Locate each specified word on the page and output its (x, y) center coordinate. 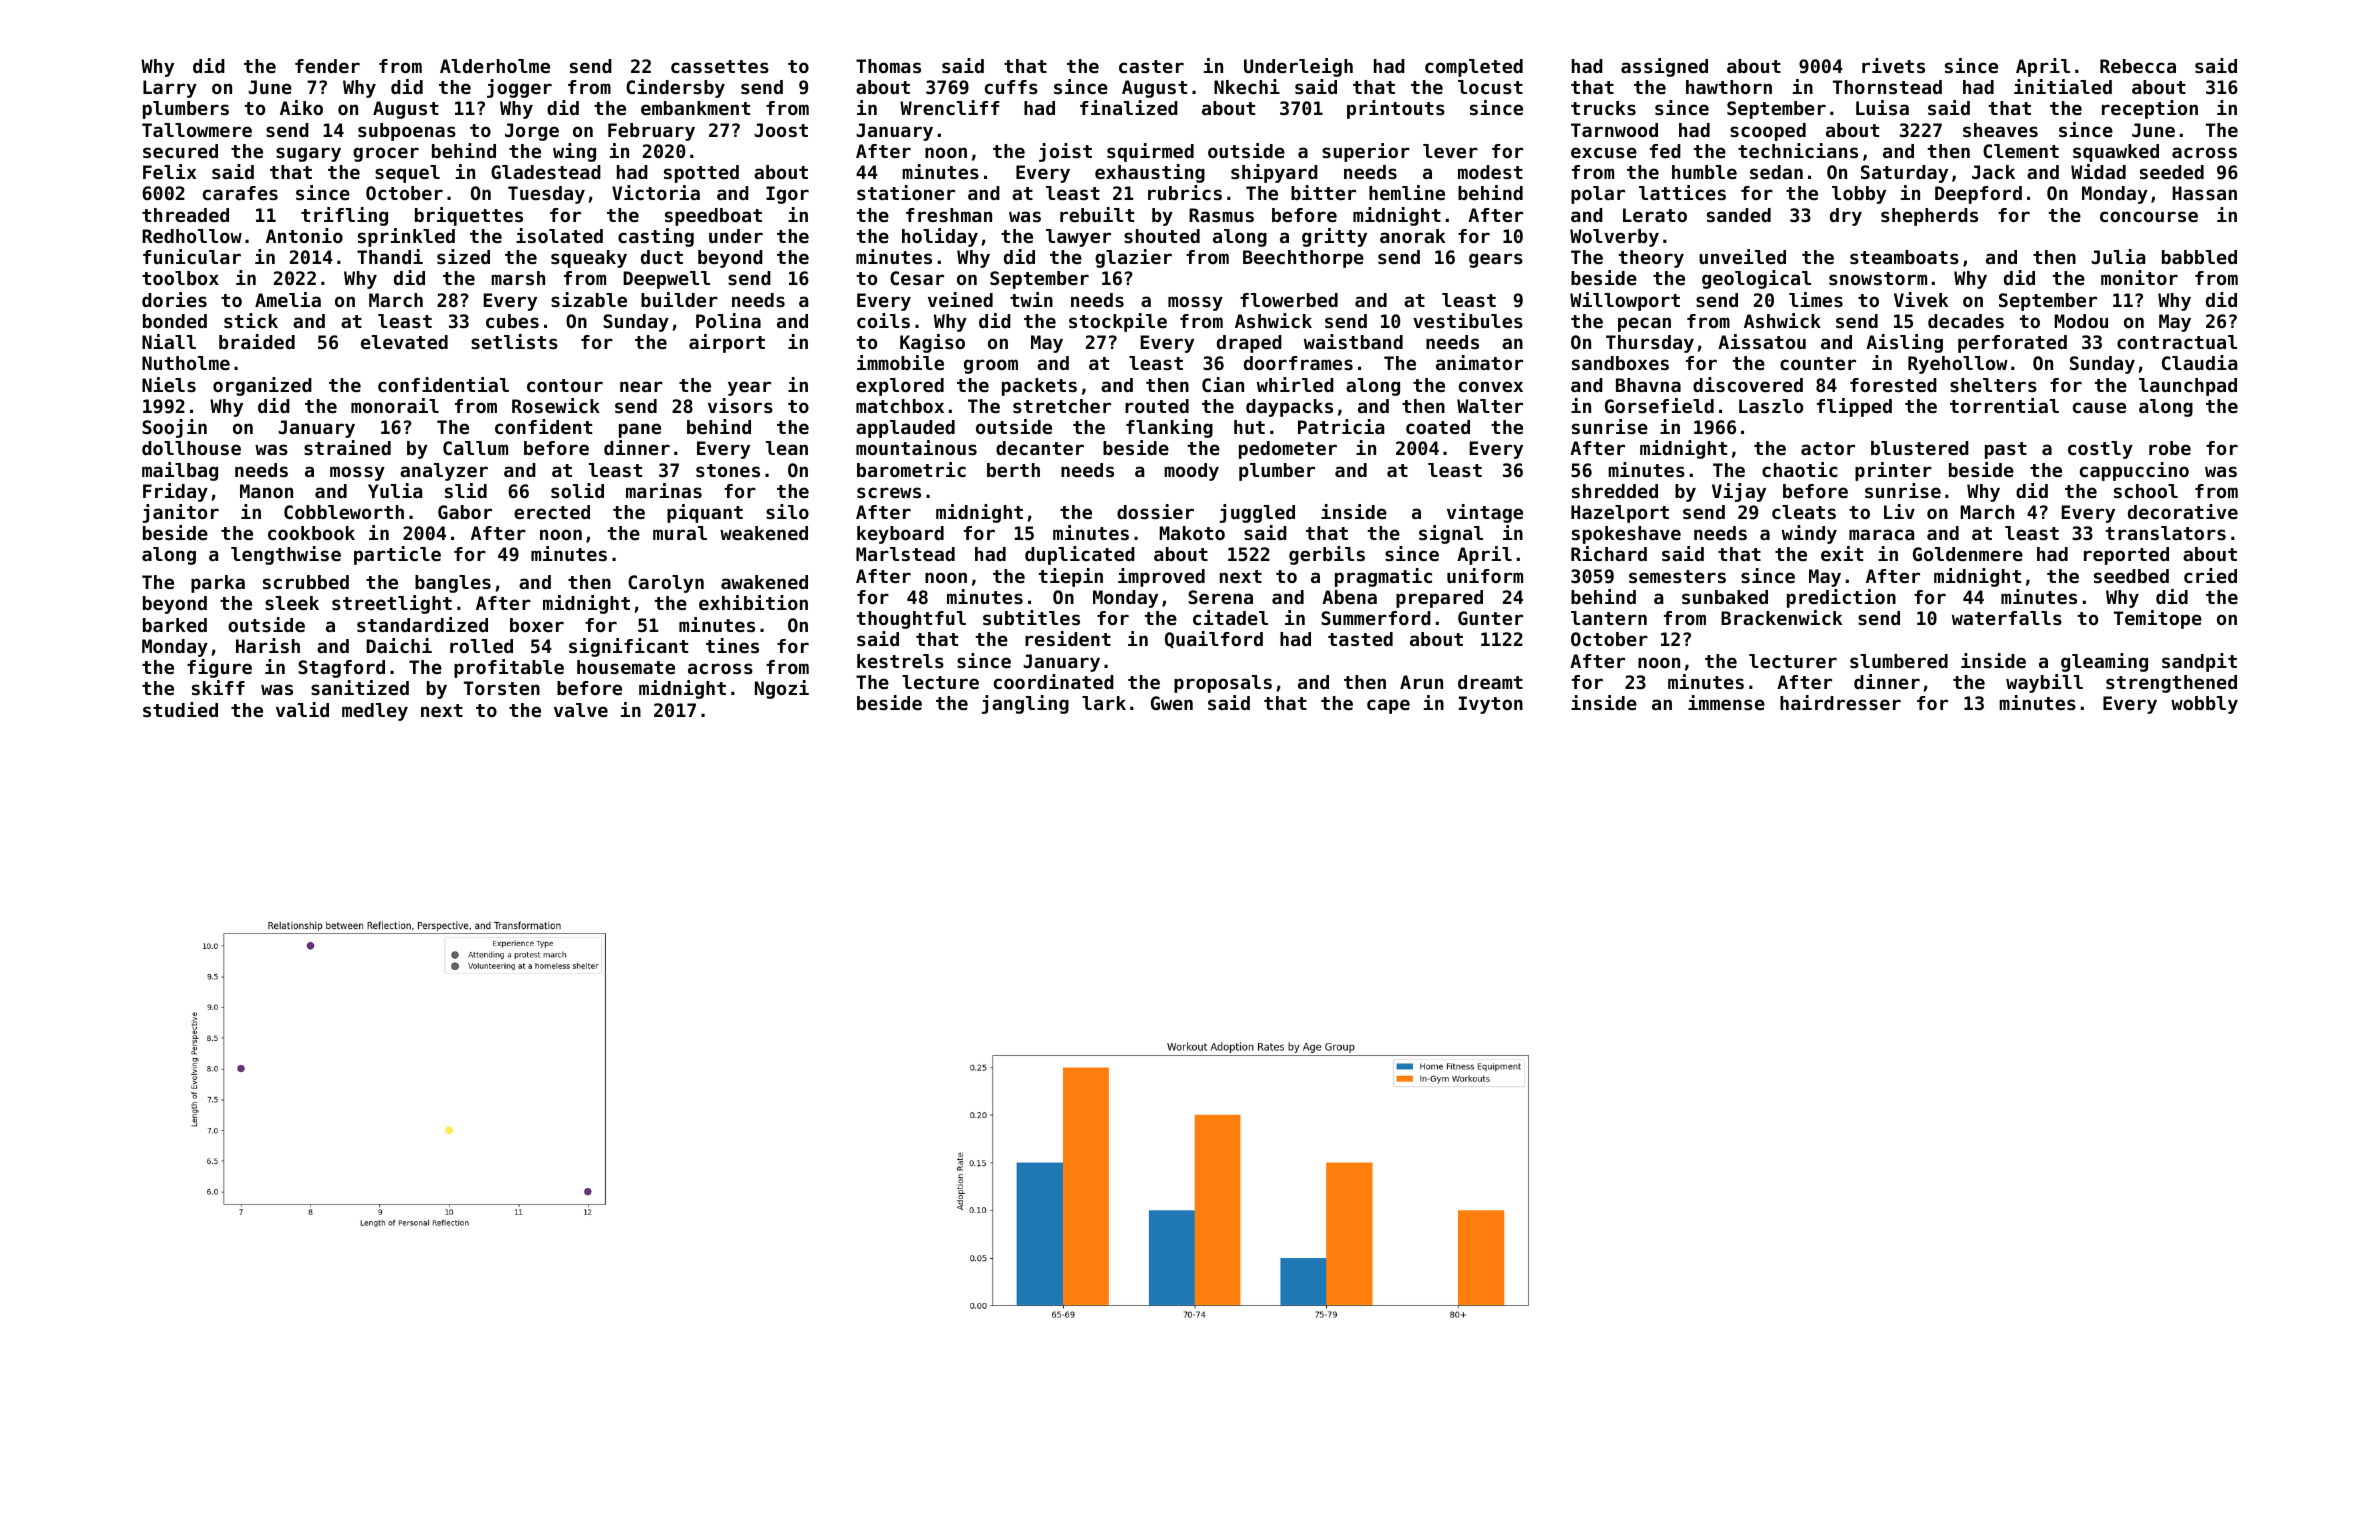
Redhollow (192, 236)
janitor (181, 513)
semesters (1677, 576)
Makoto (1192, 533)
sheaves (2000, 130)
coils (883, 320)
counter (1818, 363)
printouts (1396, 109)
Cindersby (675, 88)
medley (375, 712)
